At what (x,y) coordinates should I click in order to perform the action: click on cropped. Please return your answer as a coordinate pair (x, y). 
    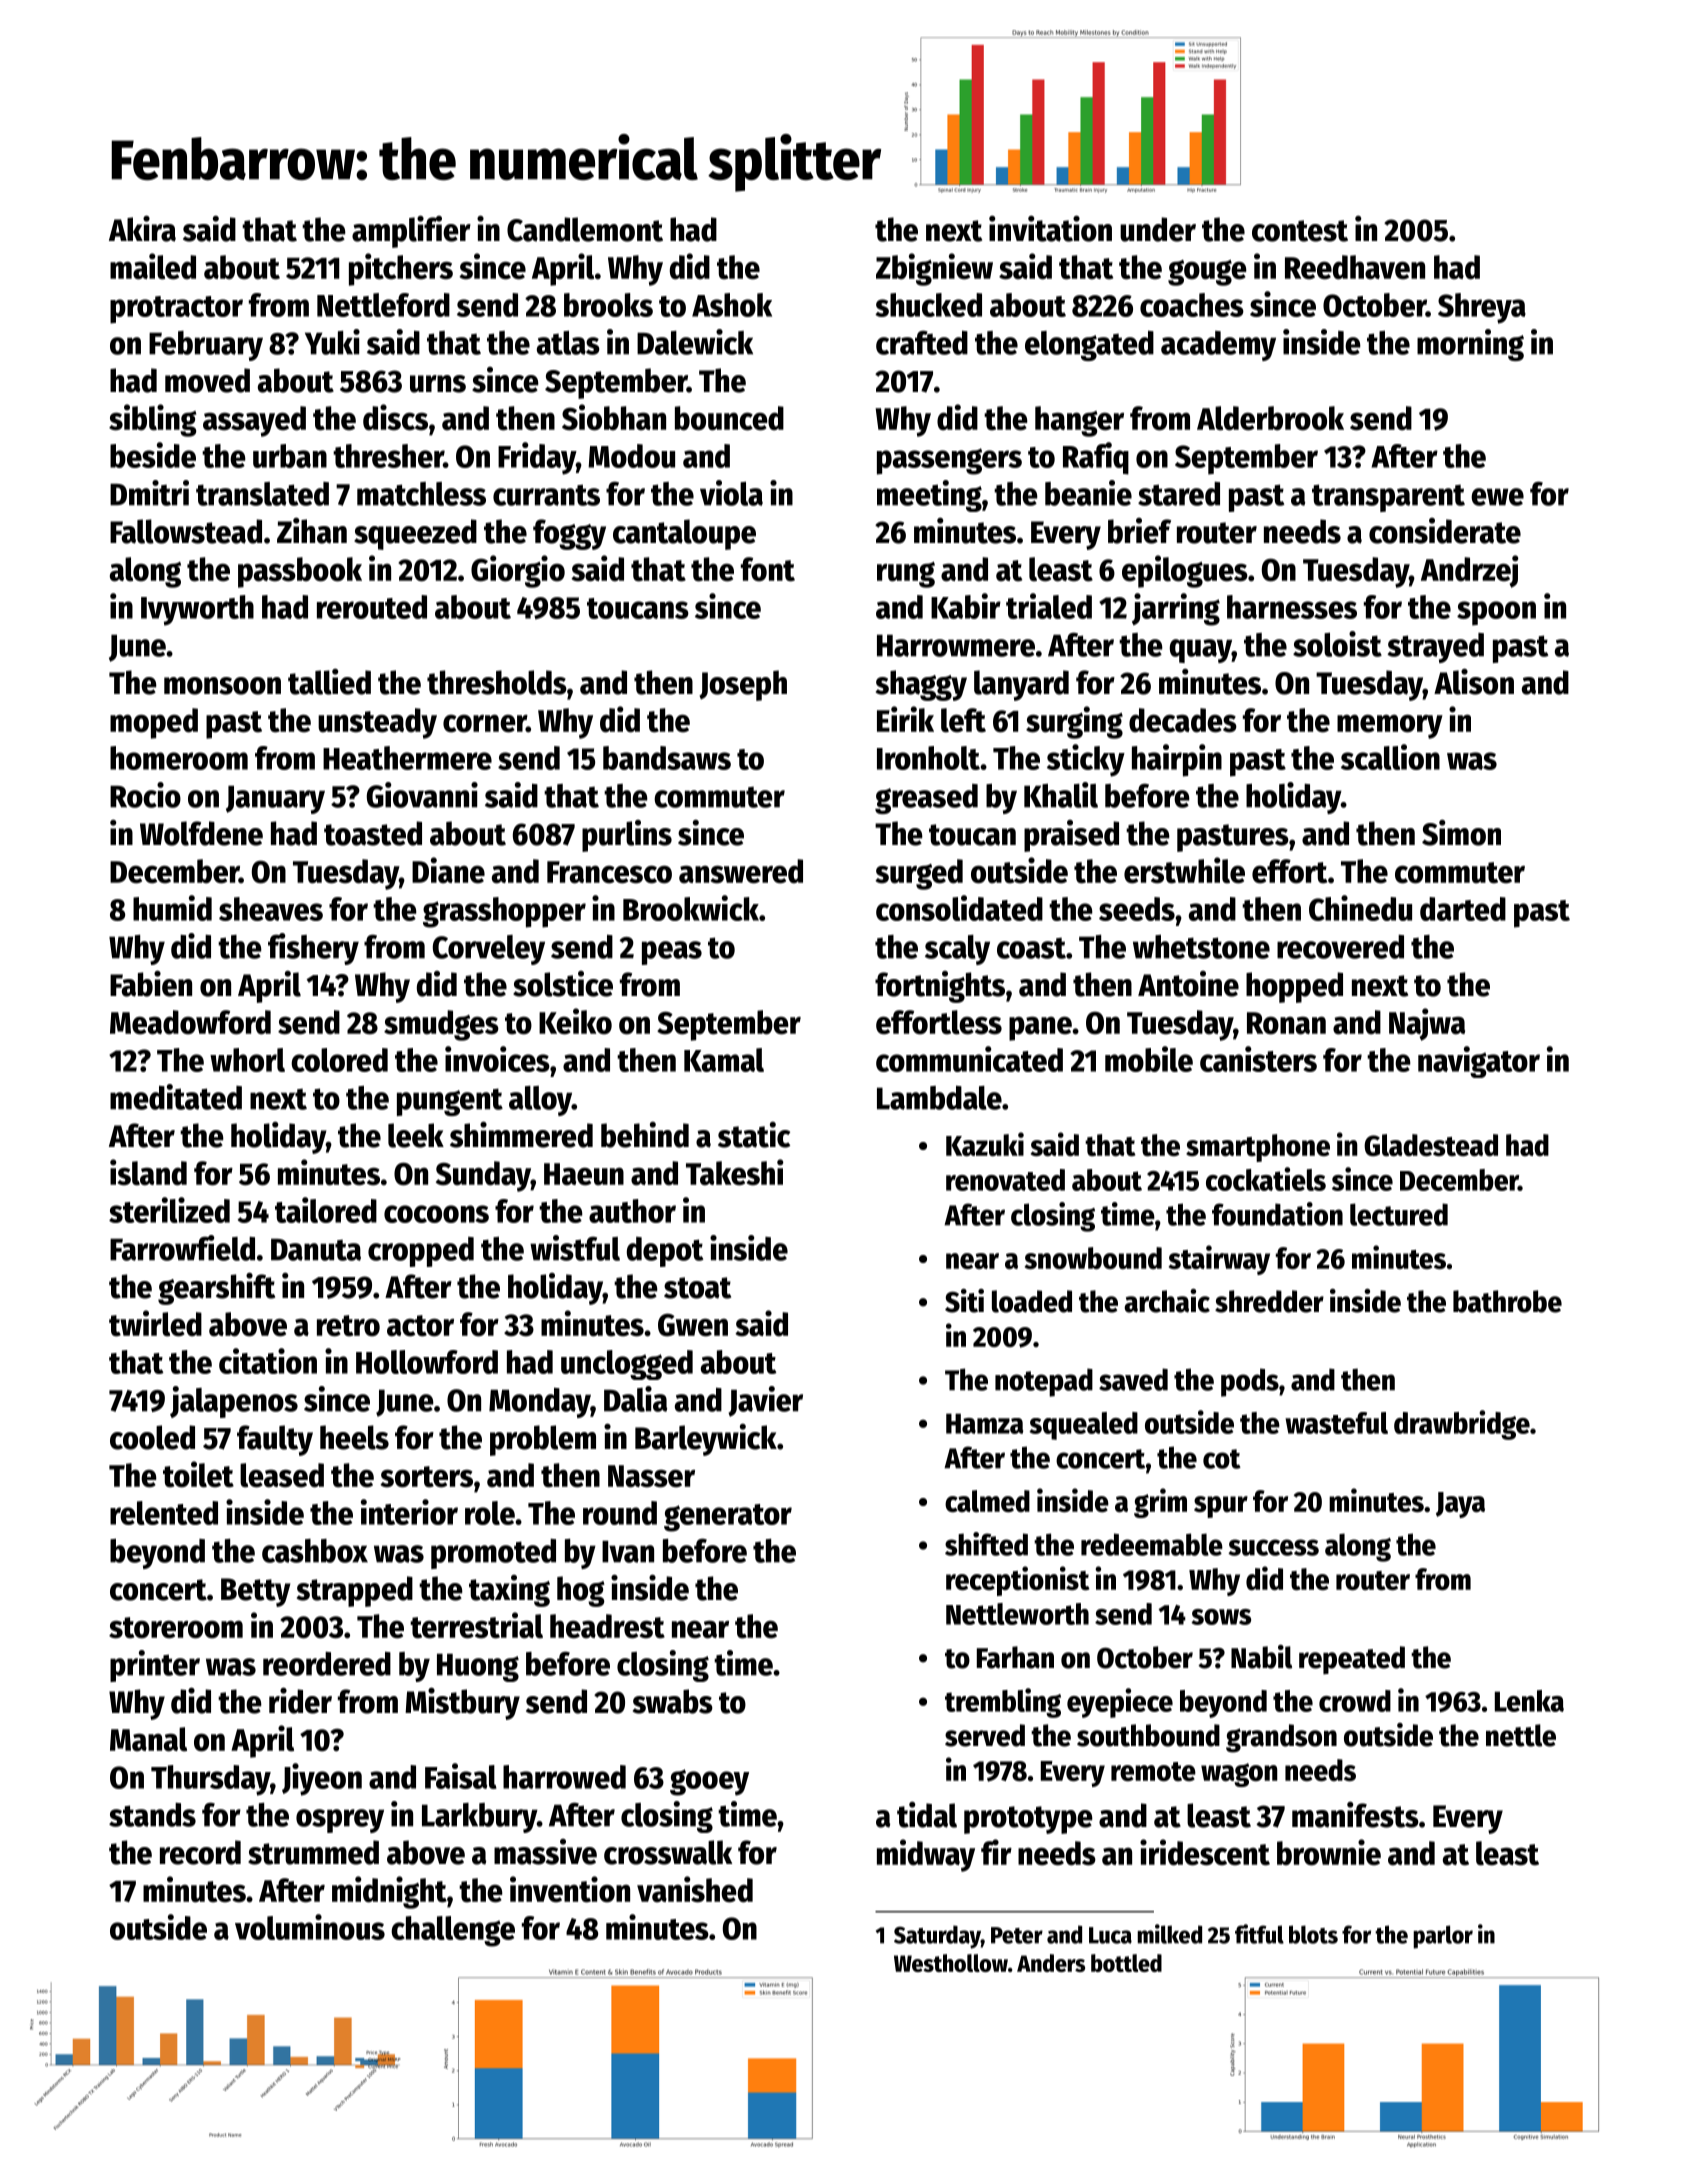
    Looking at the image, I should click on (421, 1252).
